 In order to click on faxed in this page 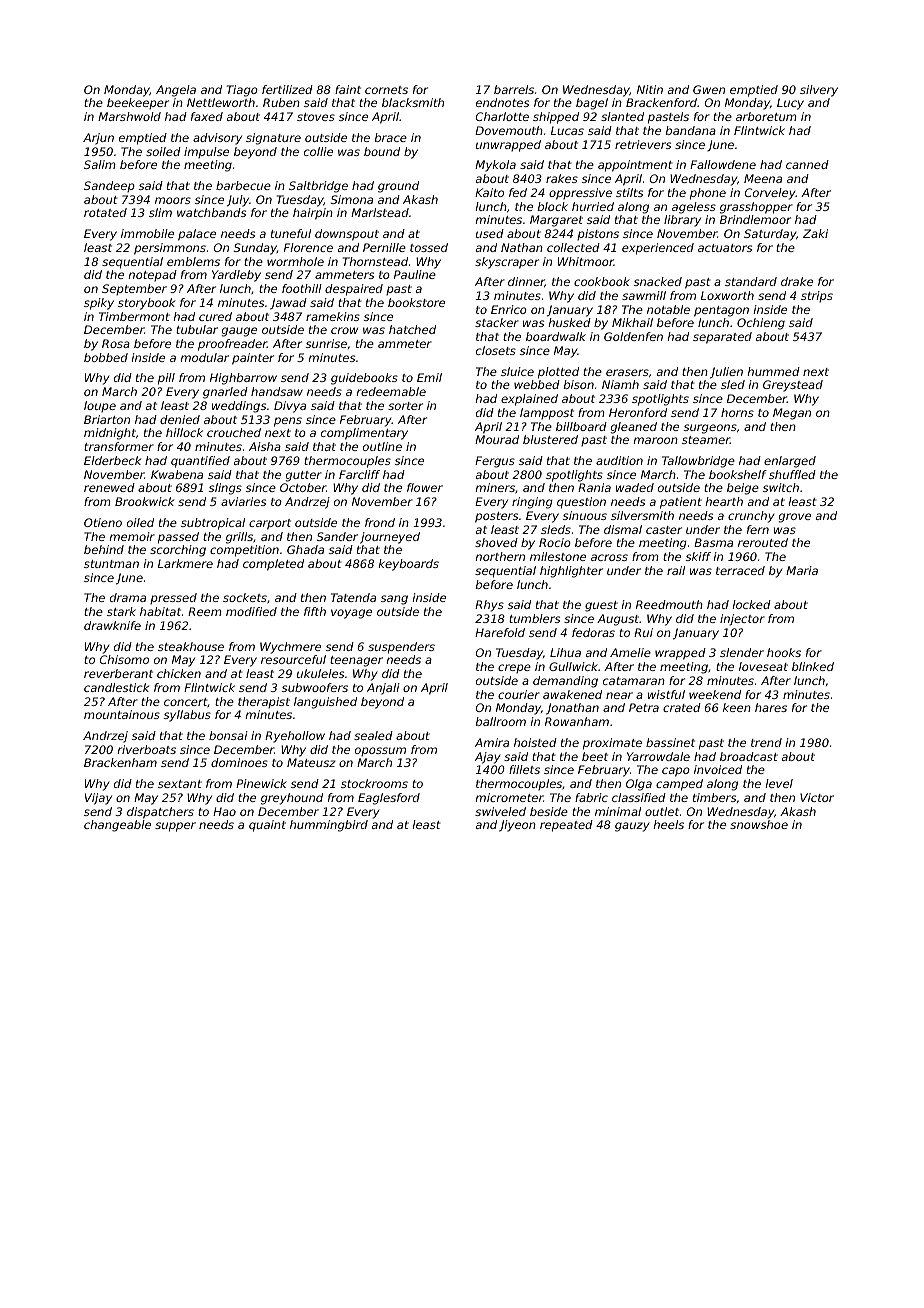, I will do `click(207, 116)`.
